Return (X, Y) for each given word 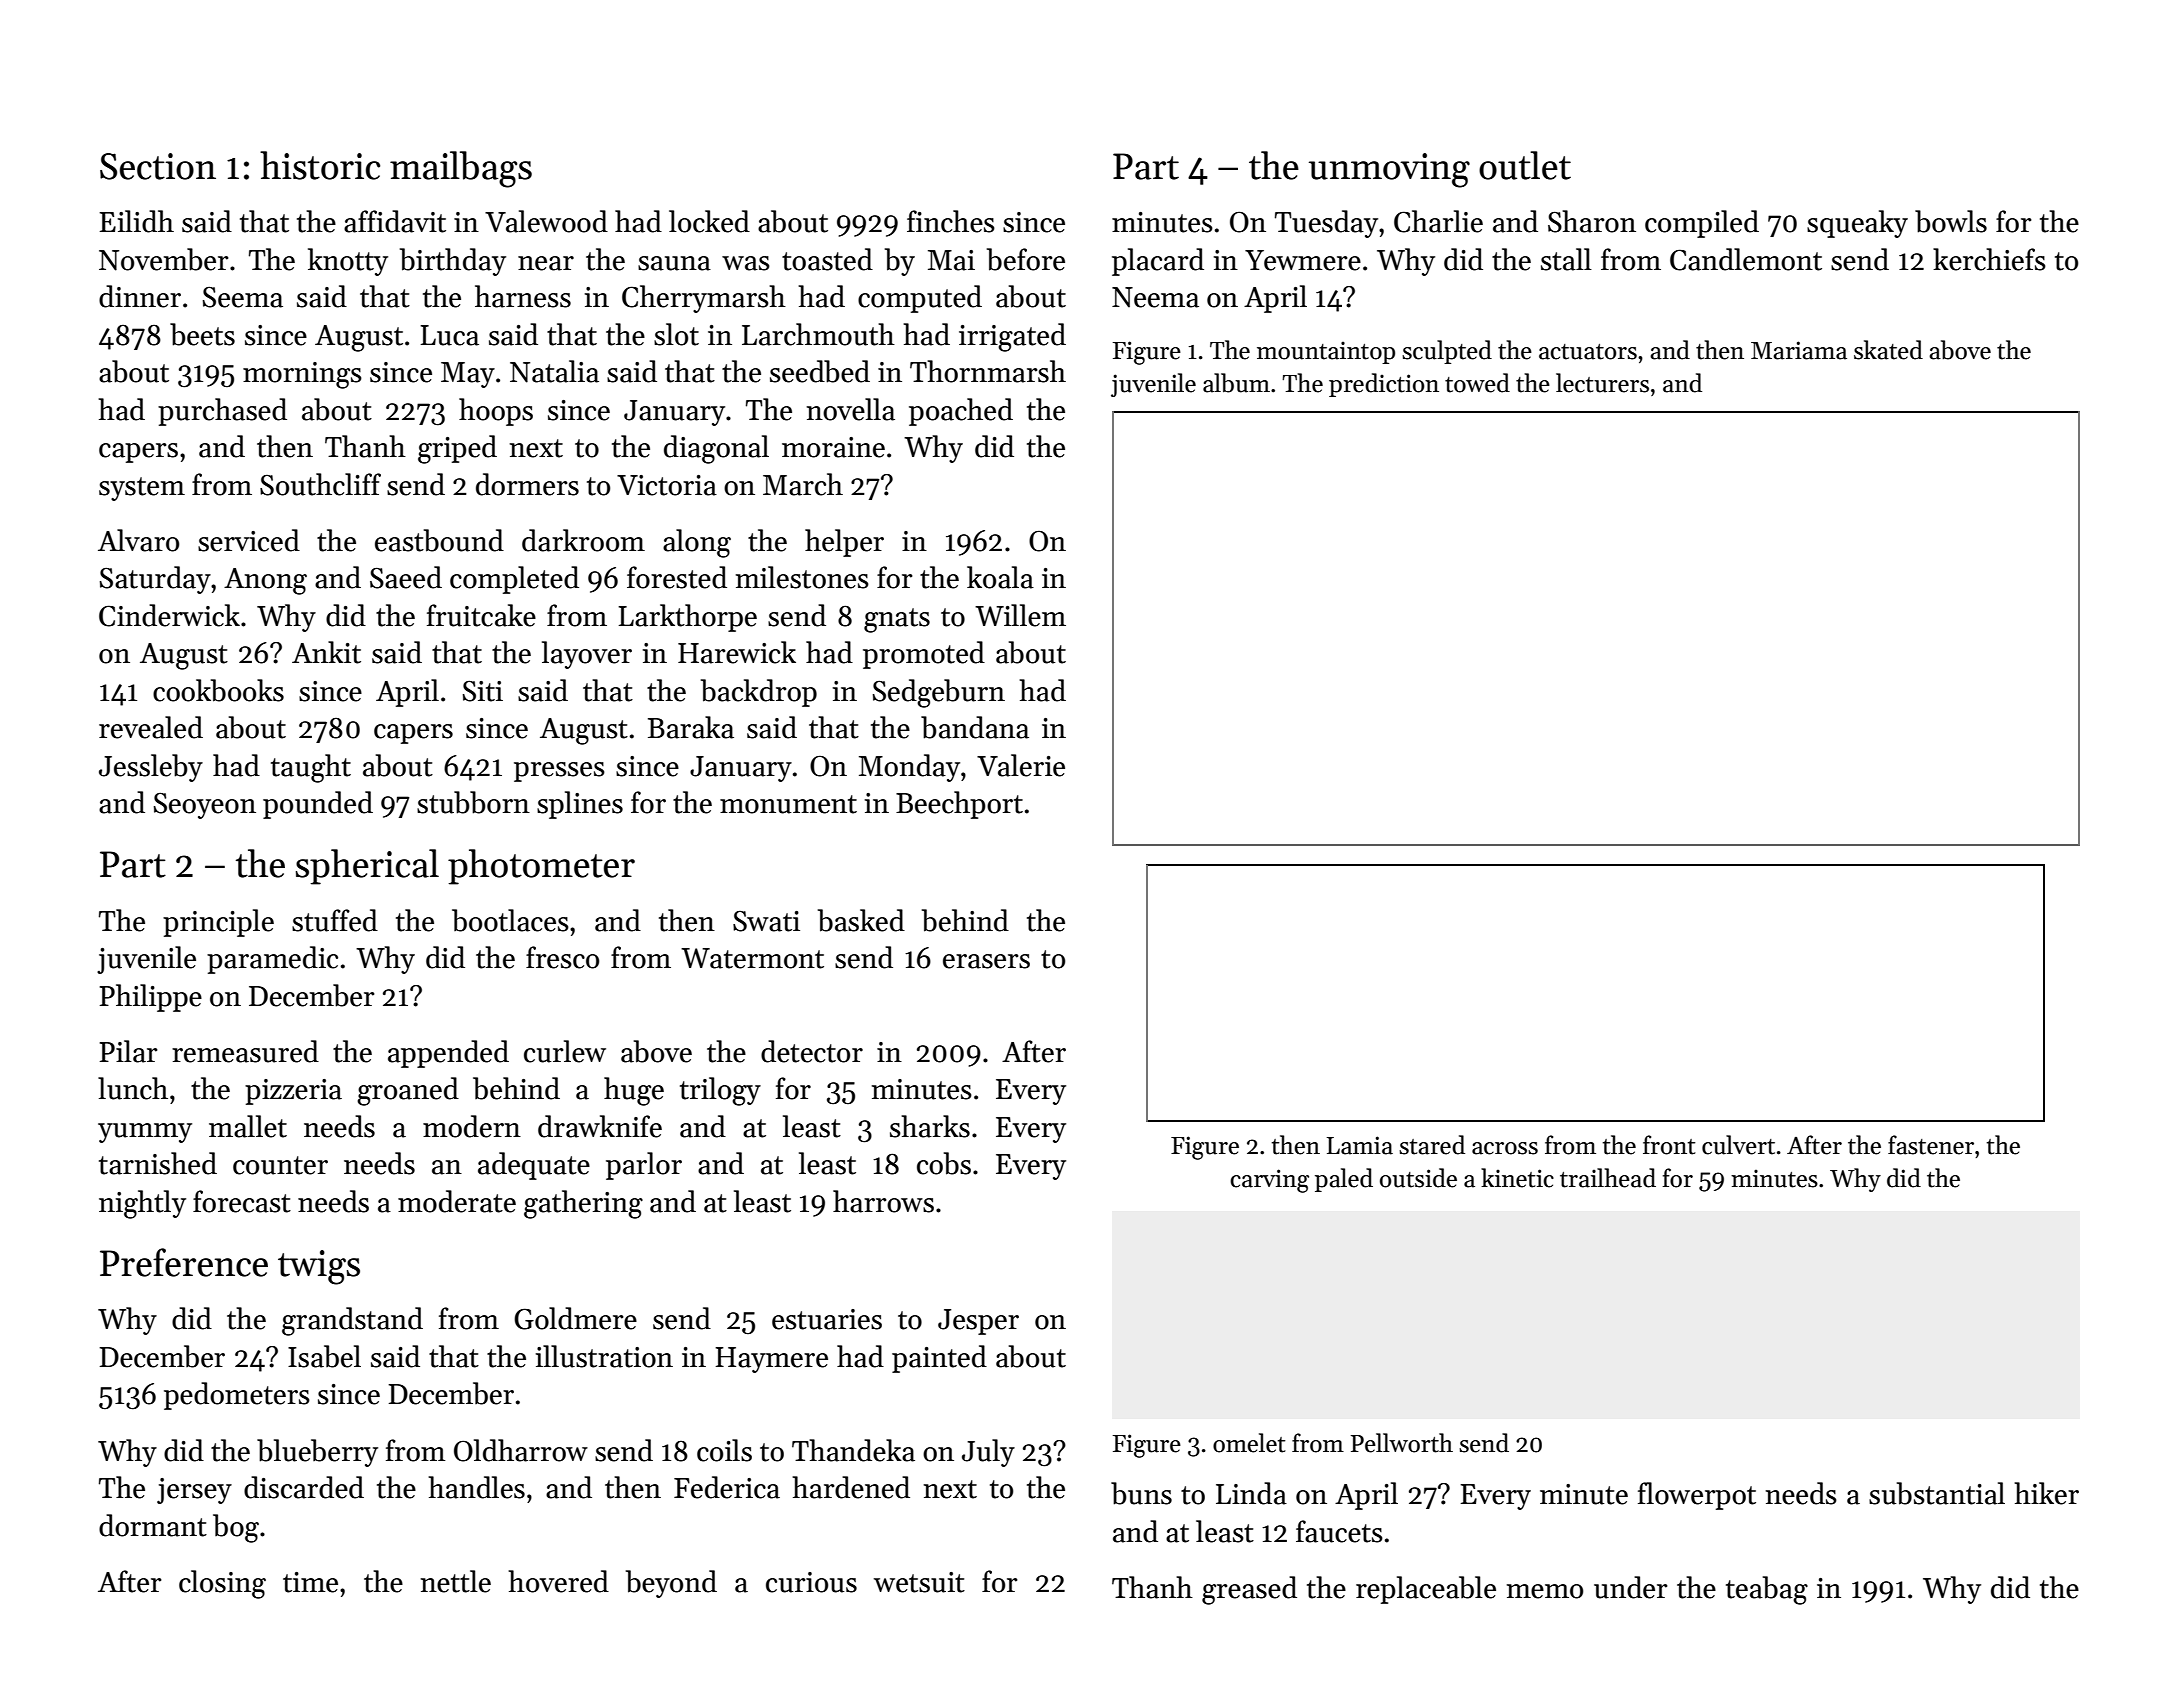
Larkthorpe (687, 618)
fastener (1931, 1145)
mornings (302, 375)
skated (1888, 350)
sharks (930, 1126)
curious (811, 1582)
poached (961, 412)
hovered (558, 1581)
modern (472, 1126)
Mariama (1799, 350)
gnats (897, 620)
